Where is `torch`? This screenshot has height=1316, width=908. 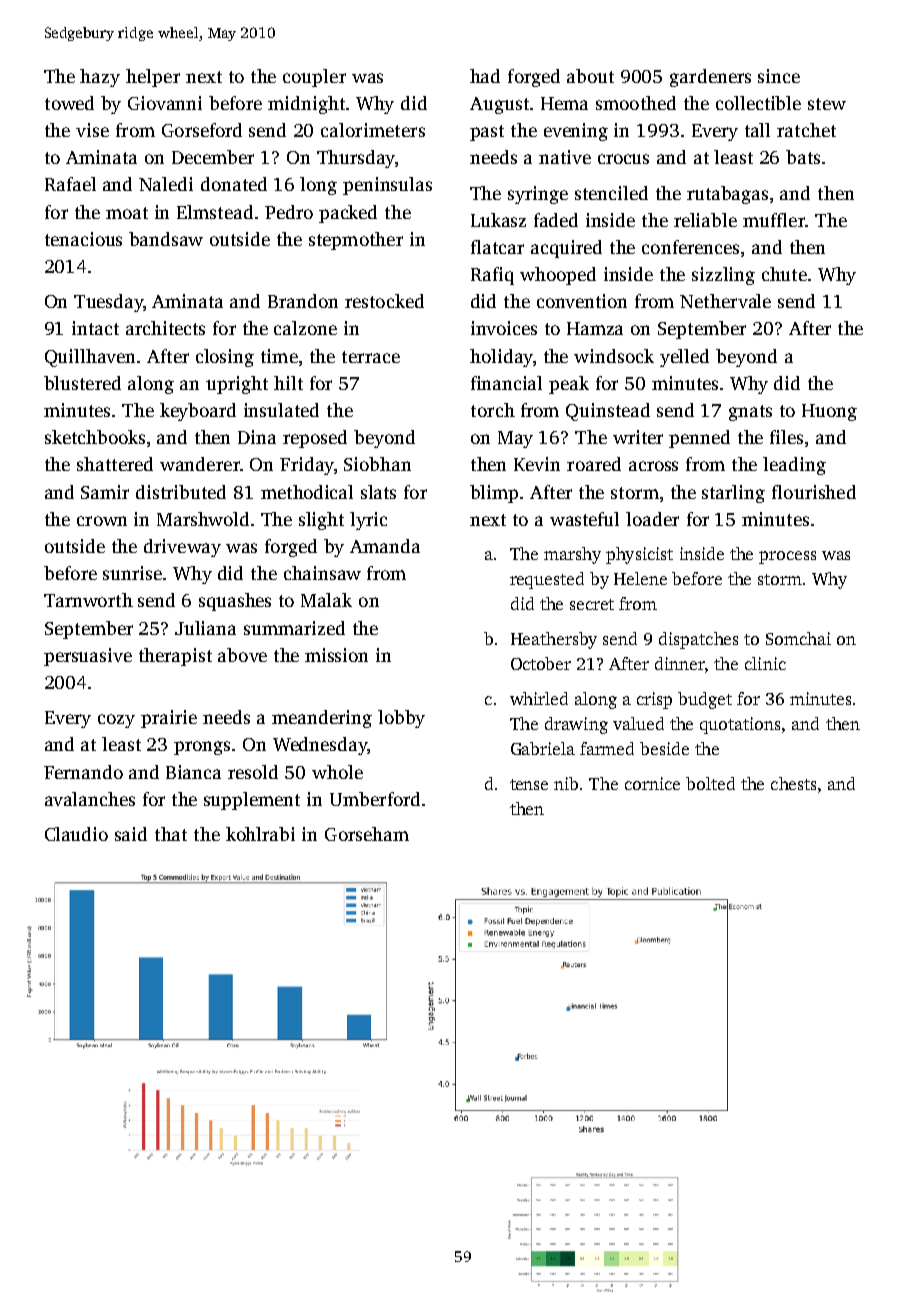 torch is located at coordinates (493, 410).
